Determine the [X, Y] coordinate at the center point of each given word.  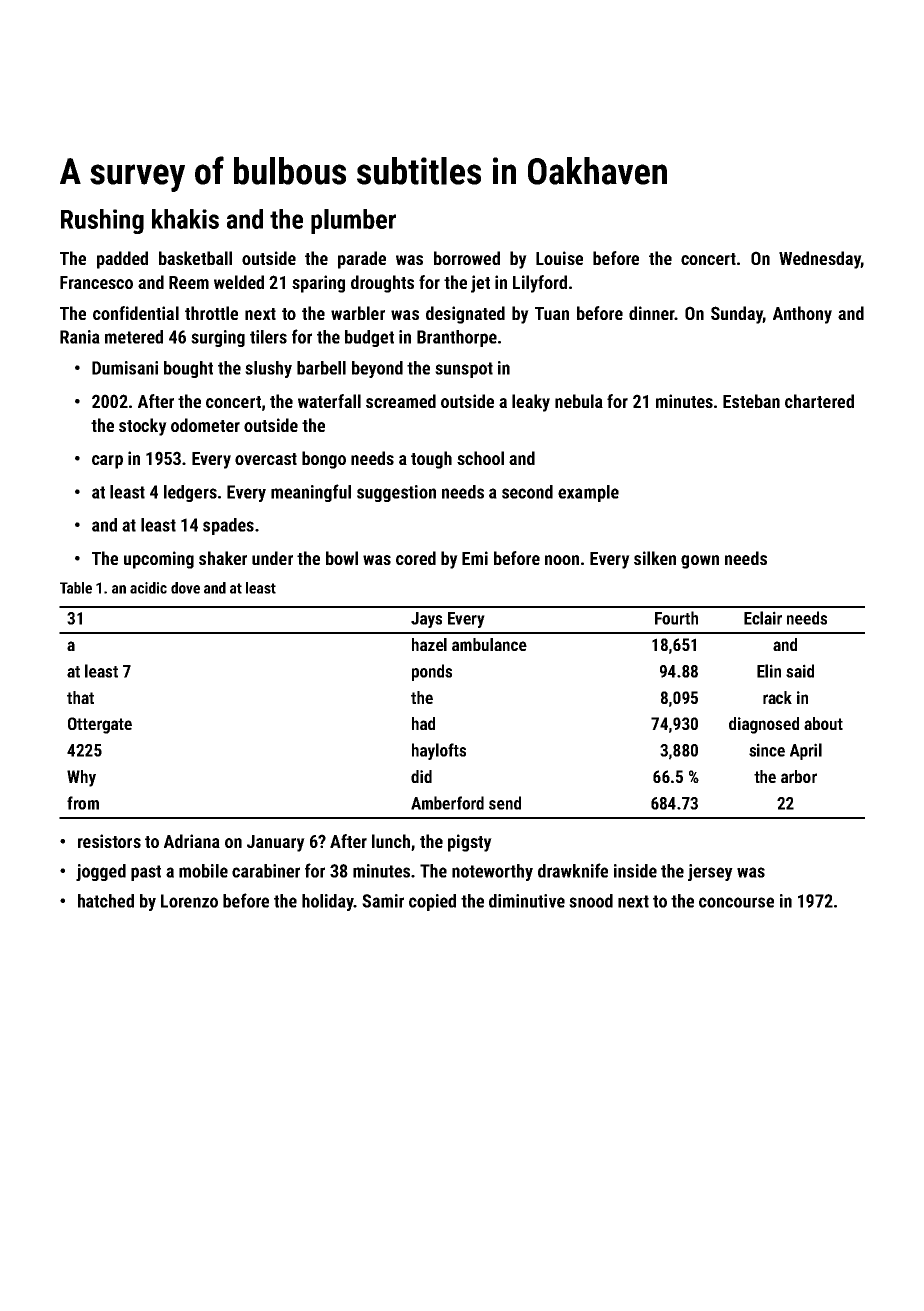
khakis [185, 219]
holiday [328, 902]
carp [107, 462]
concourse [736, 902]
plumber [353, 221]
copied [432, 902]
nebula [579, 401]
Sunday [737, 315]
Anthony [802, 315]
